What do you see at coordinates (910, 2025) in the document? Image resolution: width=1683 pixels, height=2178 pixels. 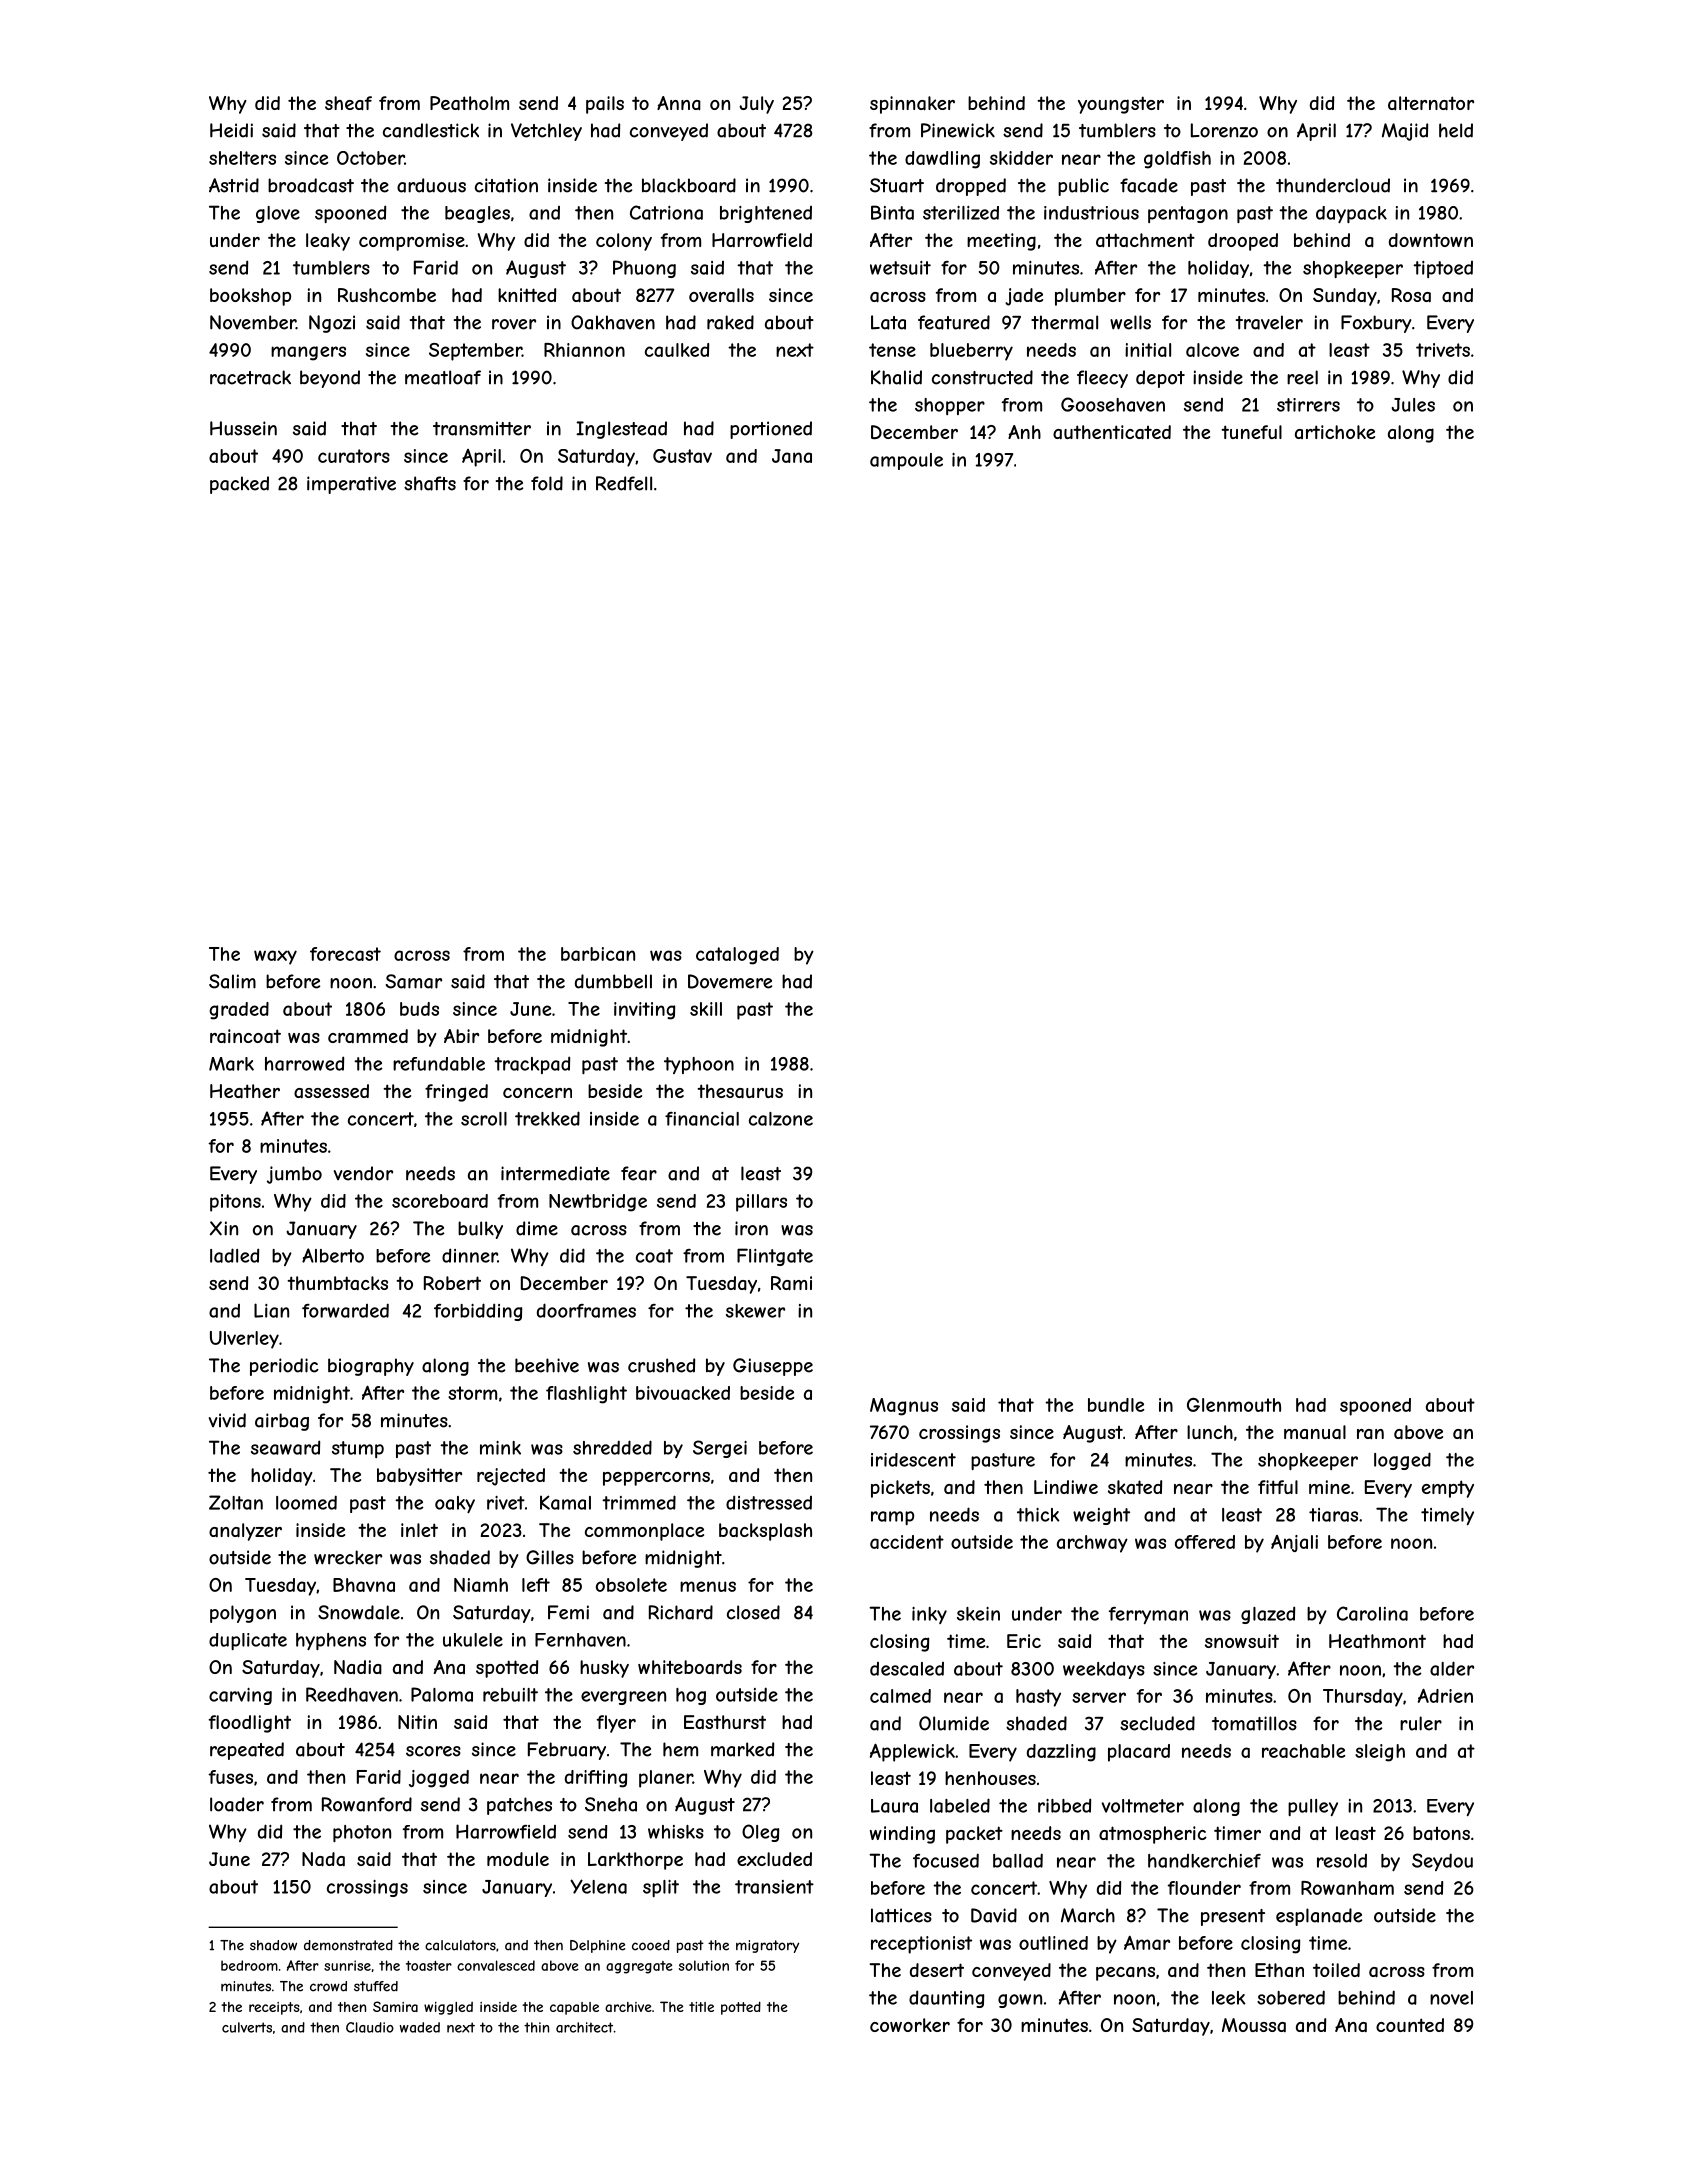 I see `coworker` at bounding box center [910, 2025].
